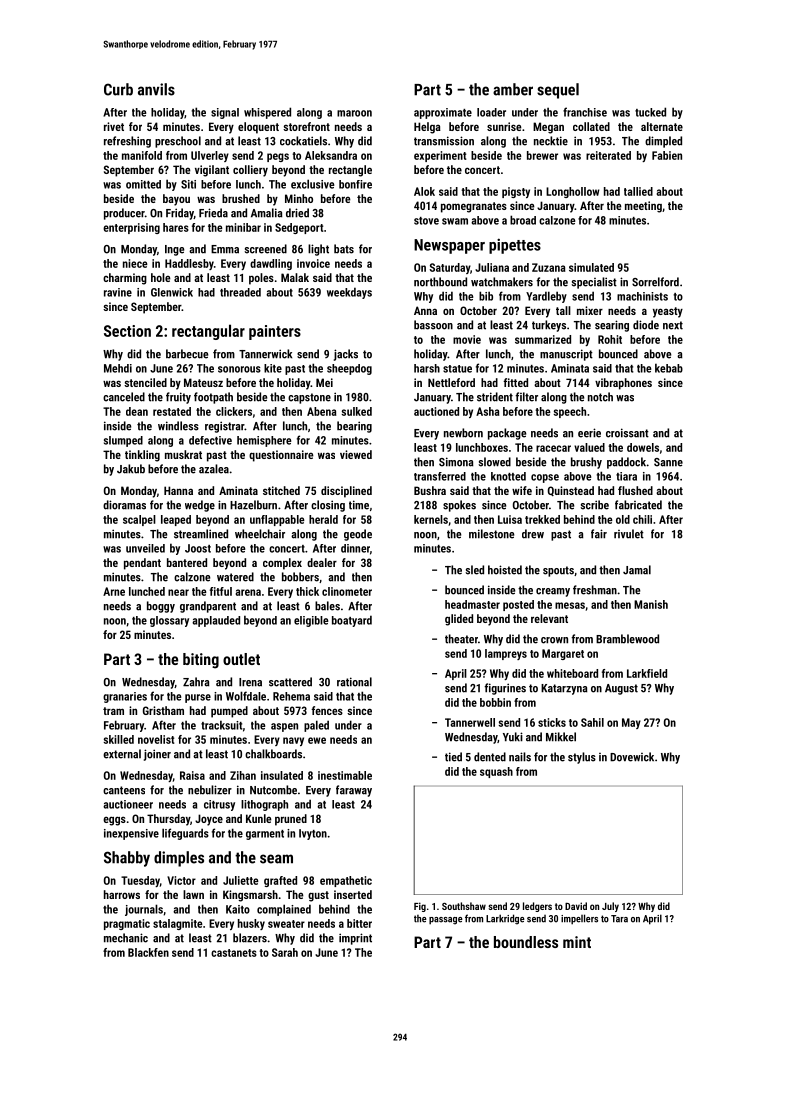  I want to click on sequel, so click(558, 91).
